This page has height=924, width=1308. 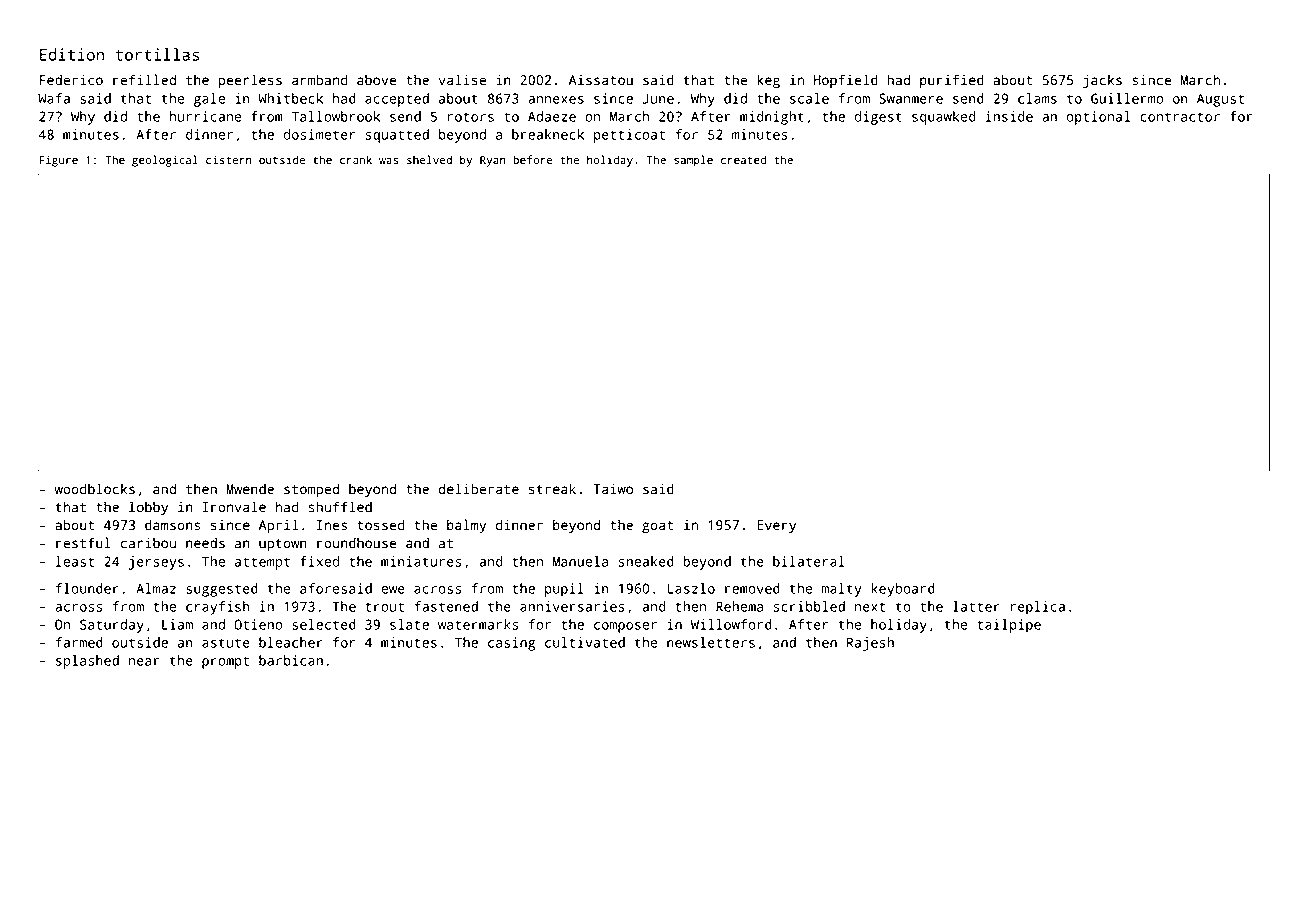 What do you see at coordinates (493, 161) in the page?
I see `Ryan` at bounding box center [493, 161].
